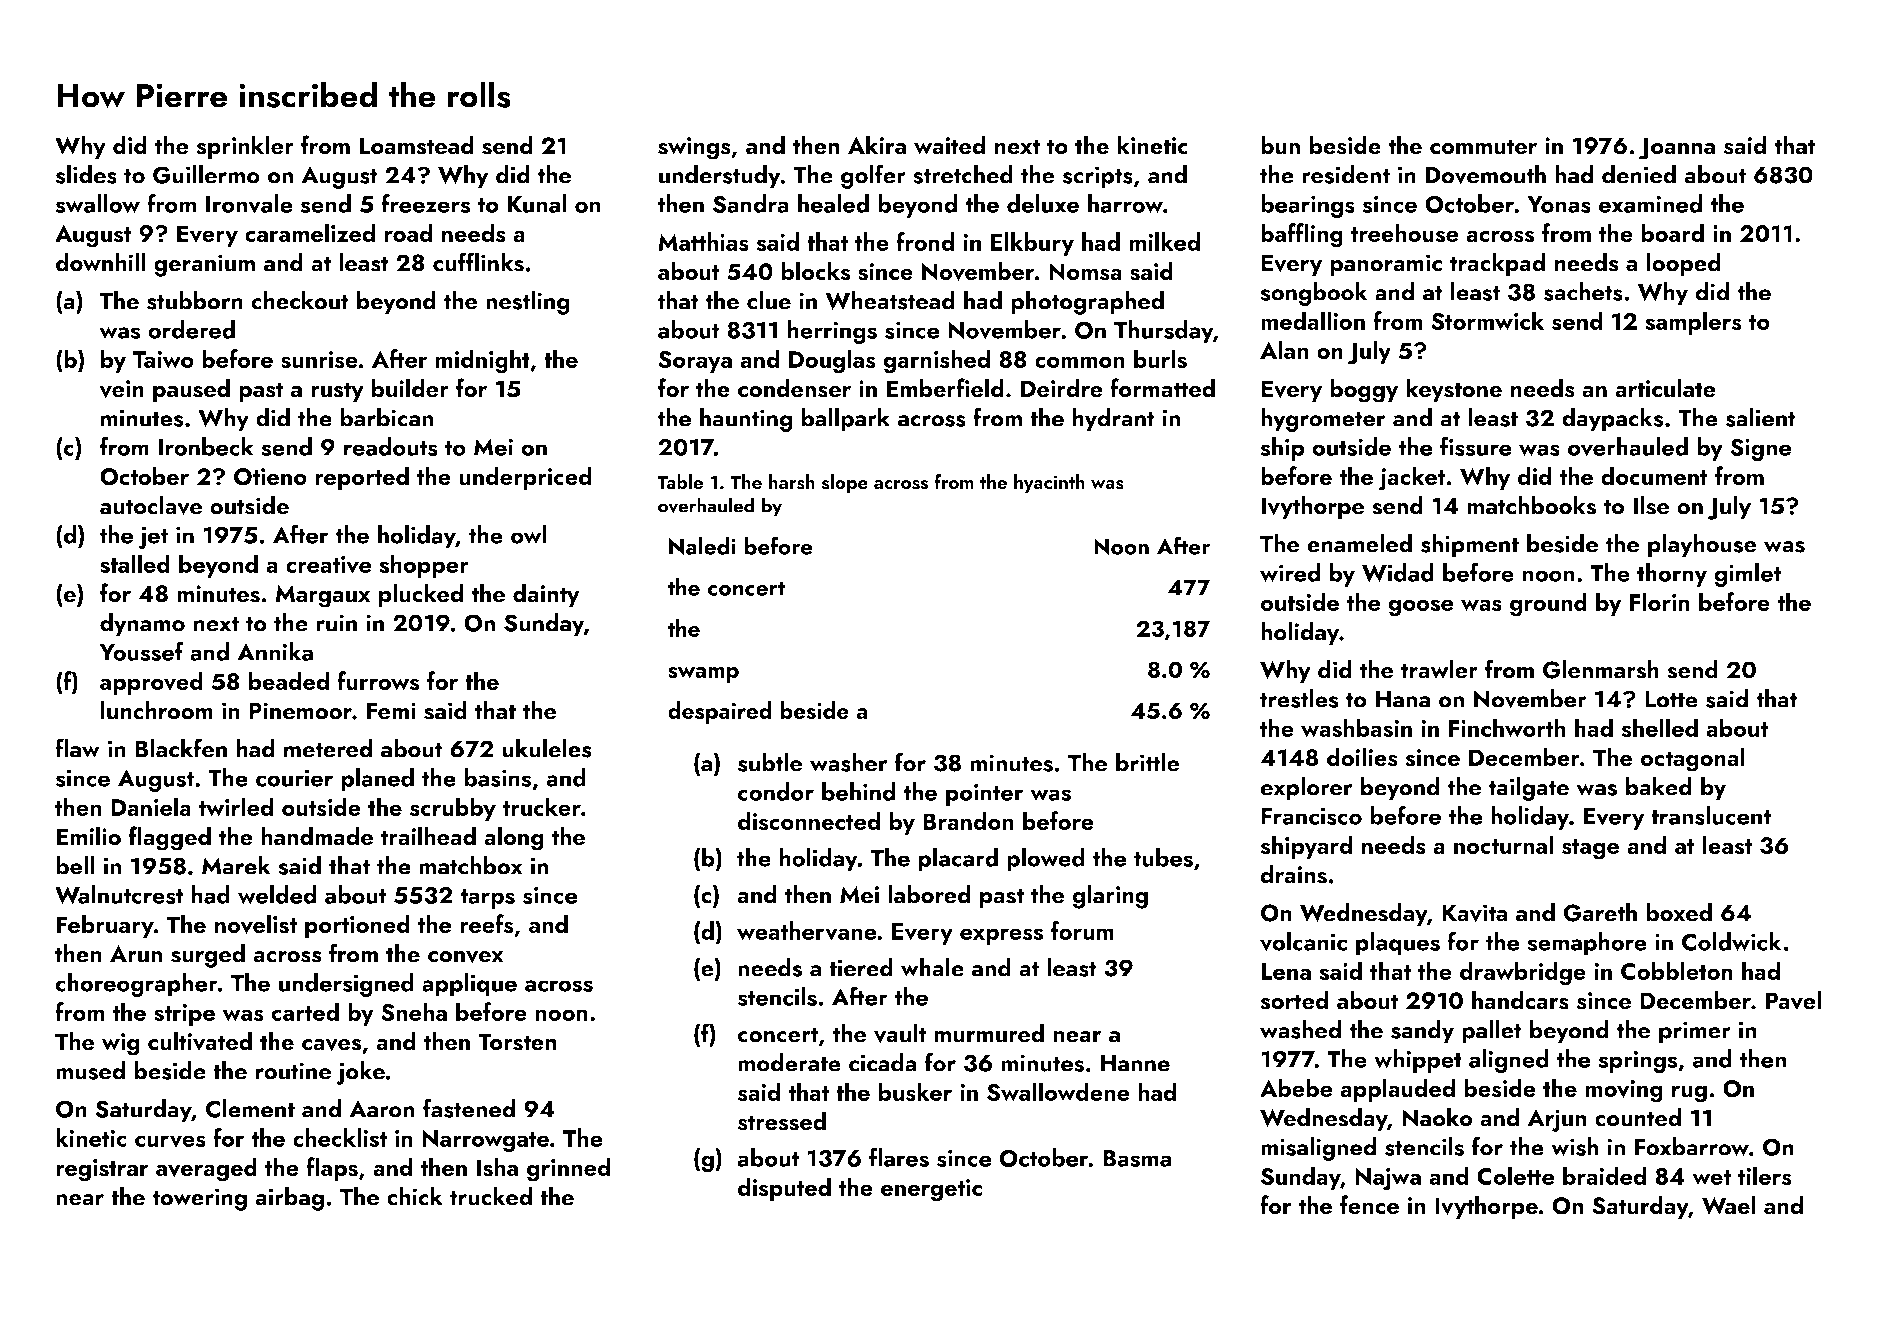  I want to click on reefs, so click(487, 924).
